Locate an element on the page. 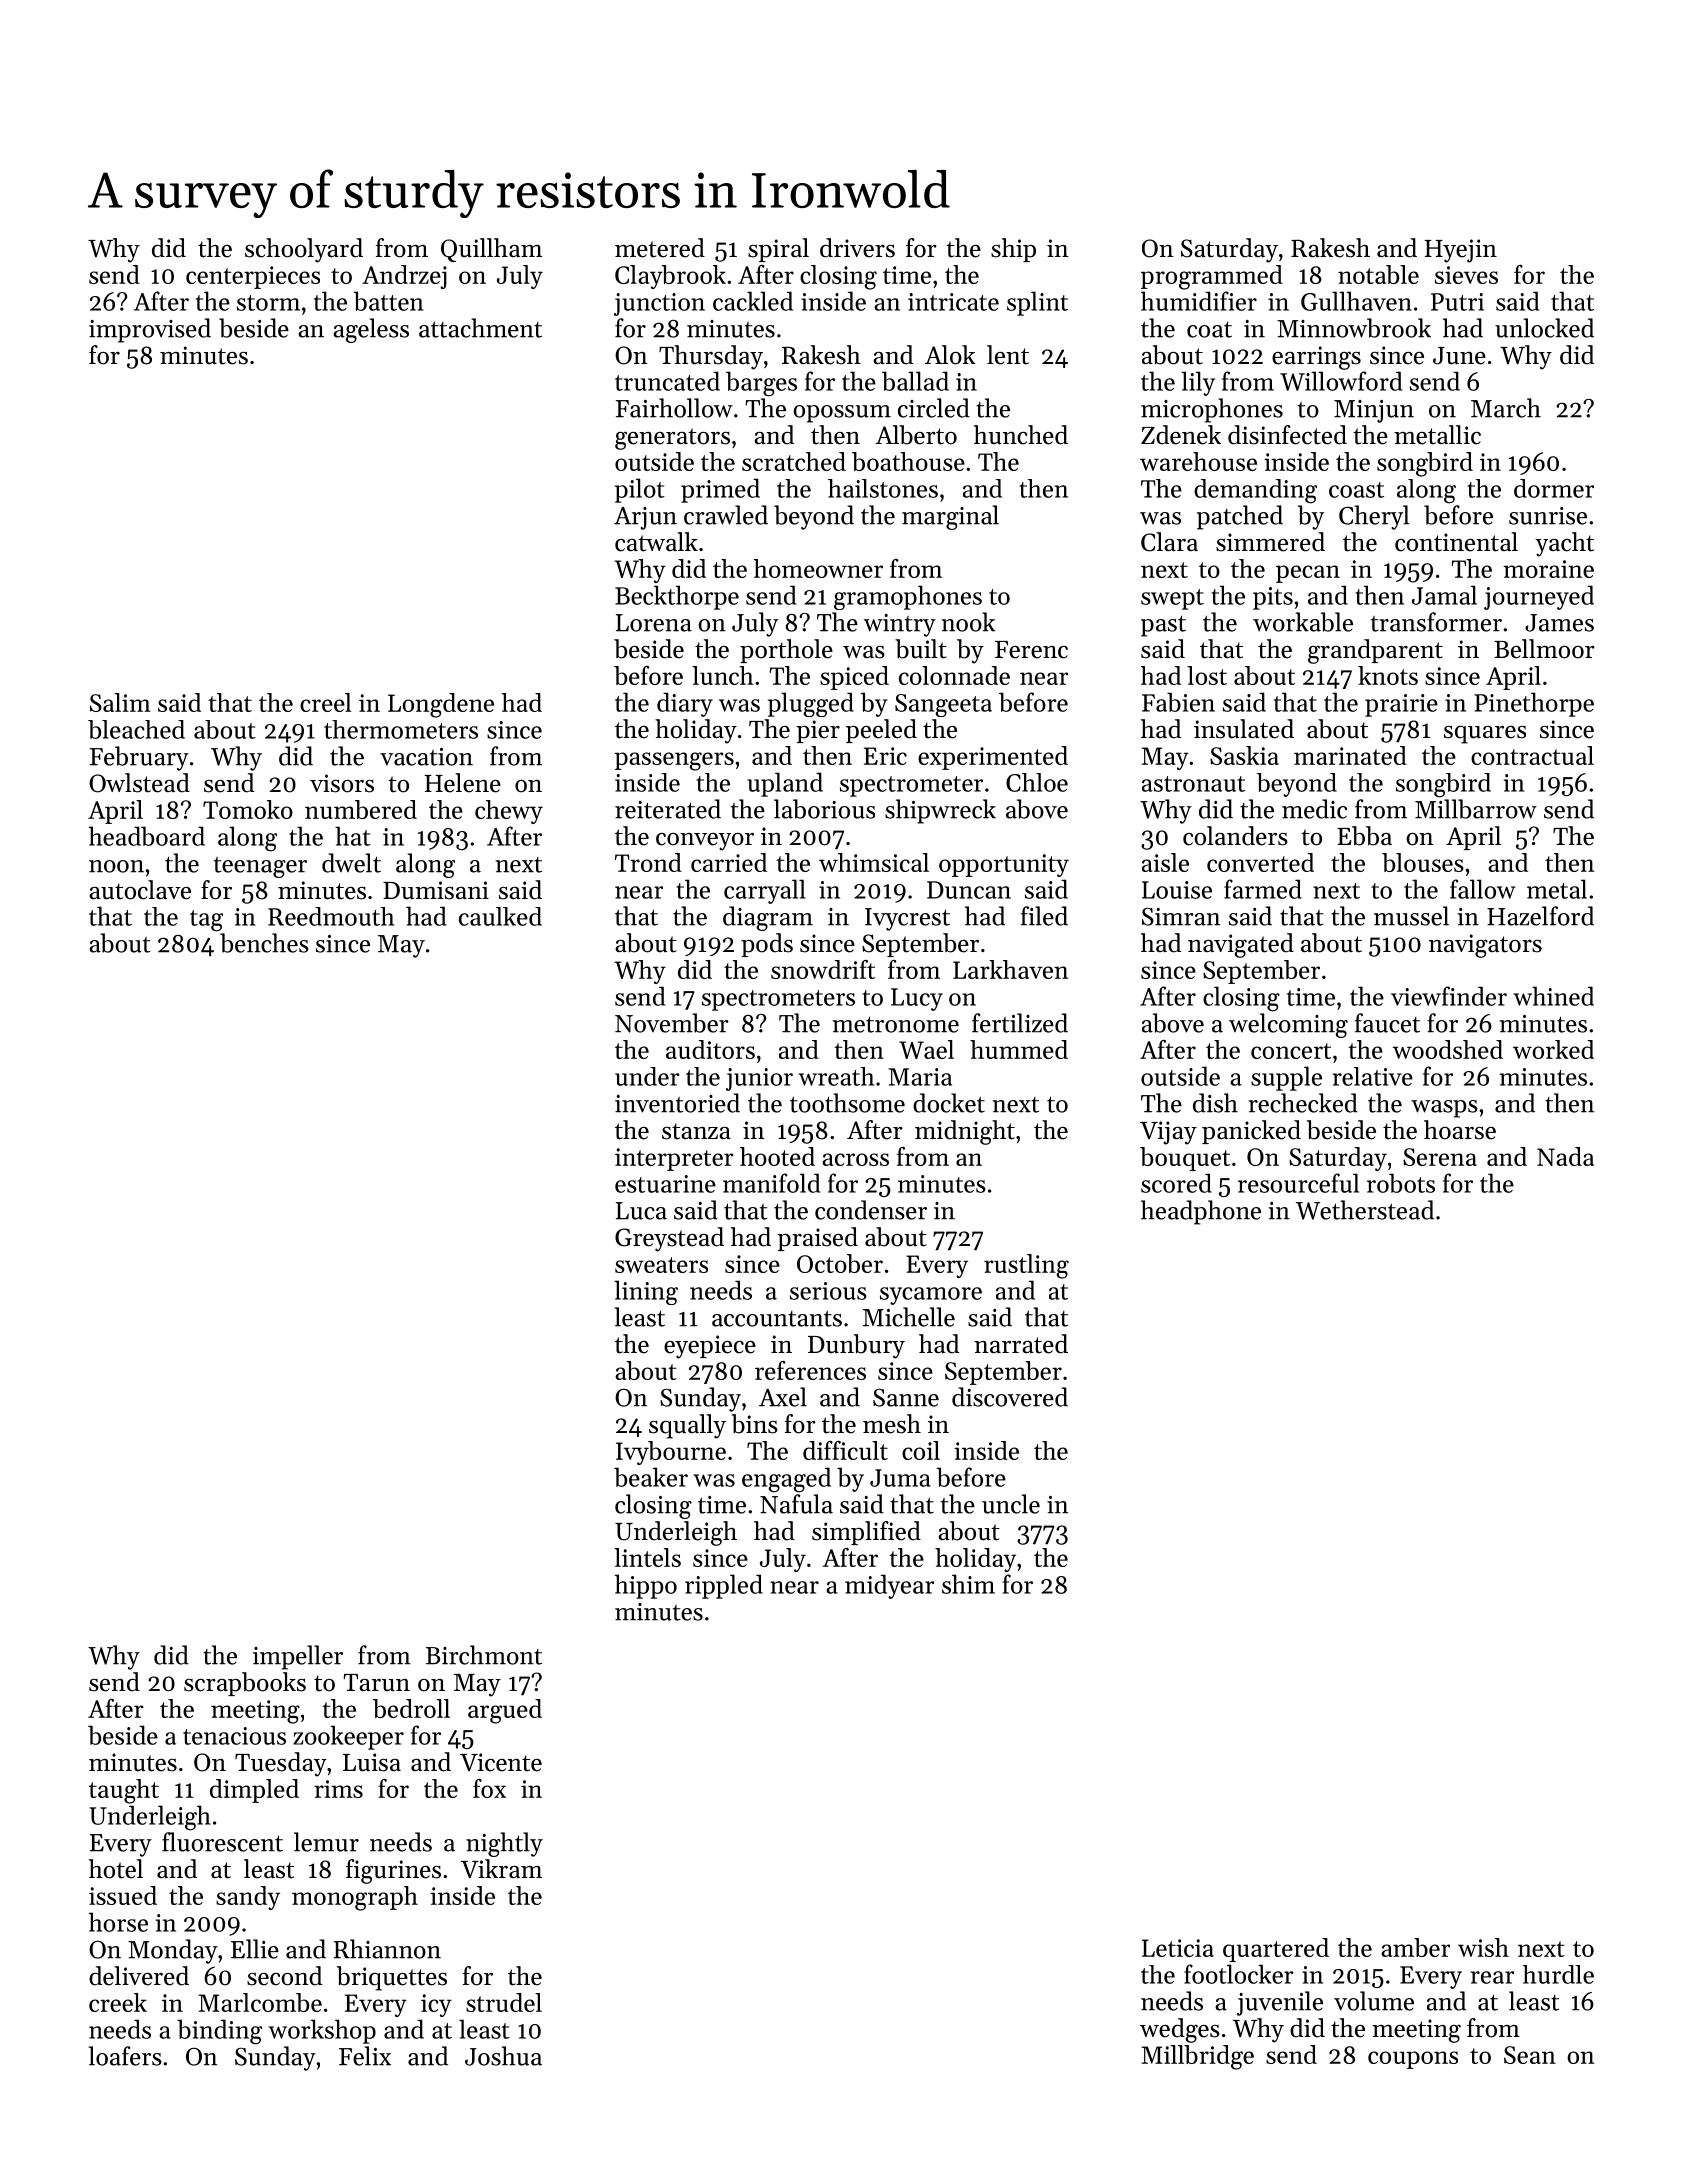  fox is located at coordinates (489, 1788).
